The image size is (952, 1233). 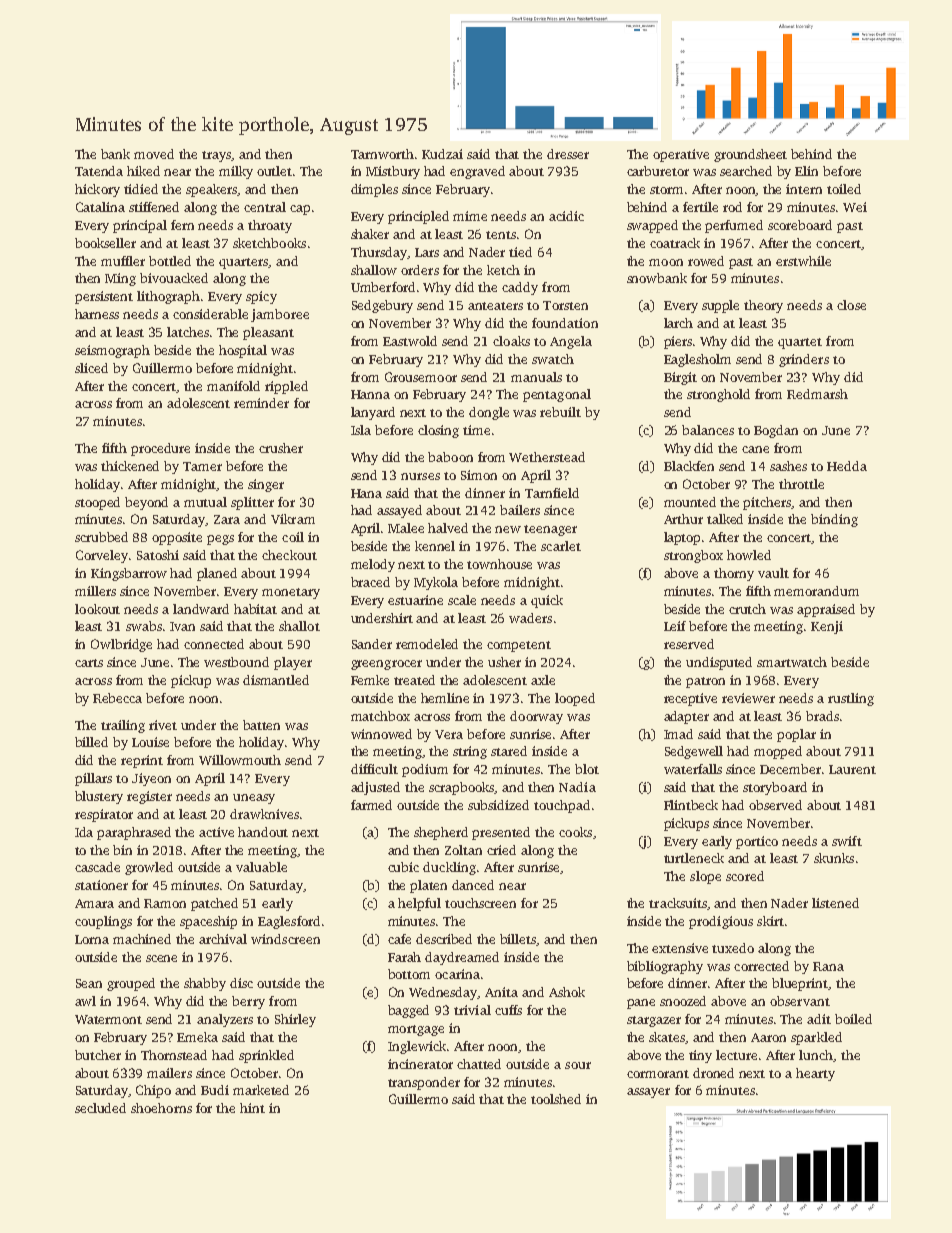 What do you see at coordinates (480, 903) in the screenshot?
I see `touchscreen` at bounding box center [480, 903].
